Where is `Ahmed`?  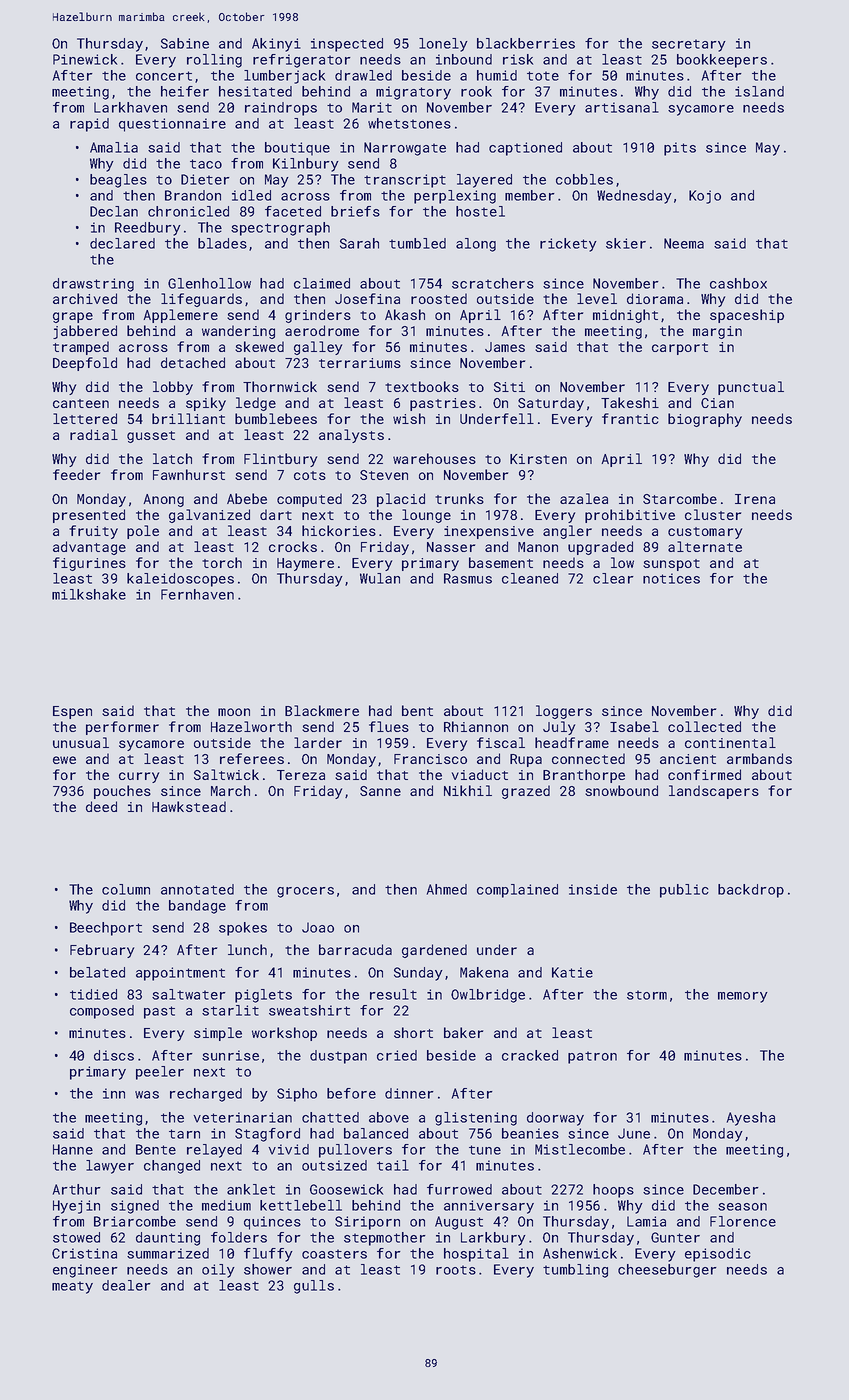 Ahmed is located at coordinates (447, 889).
